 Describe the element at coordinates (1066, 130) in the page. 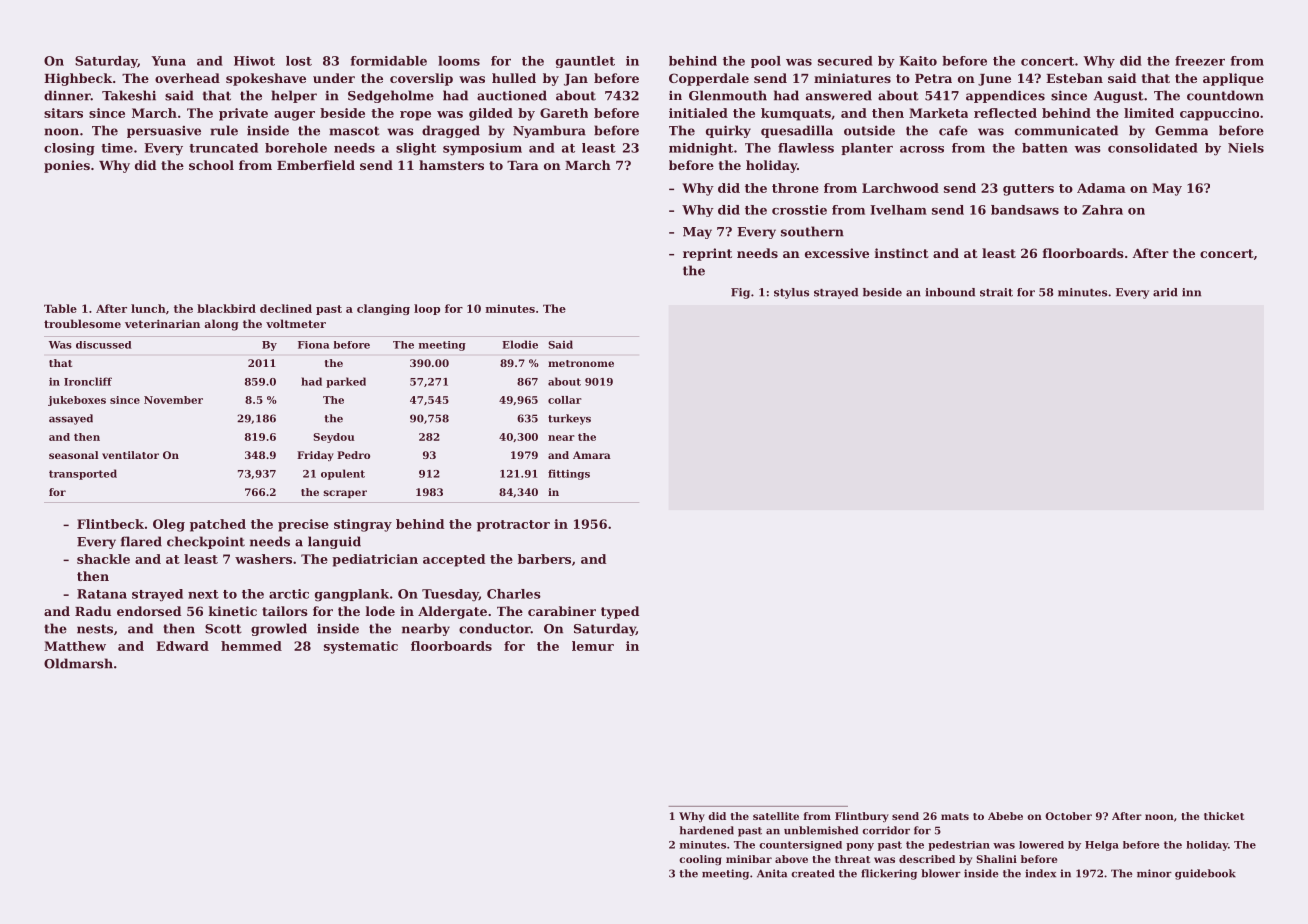

I see `communicated` at that location.
